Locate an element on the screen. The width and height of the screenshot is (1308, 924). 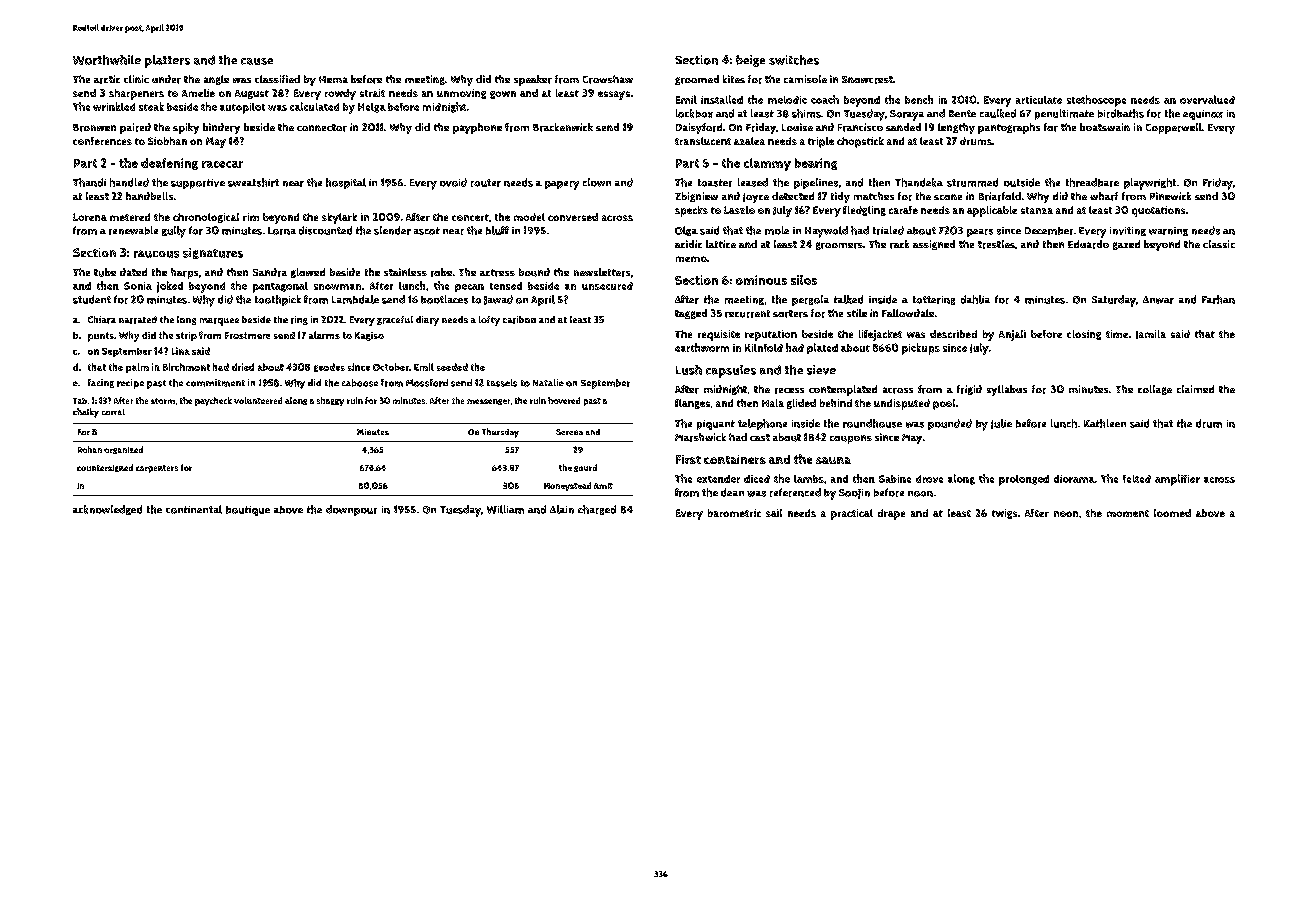
Farhan is located at coordinates (1218, 299).
